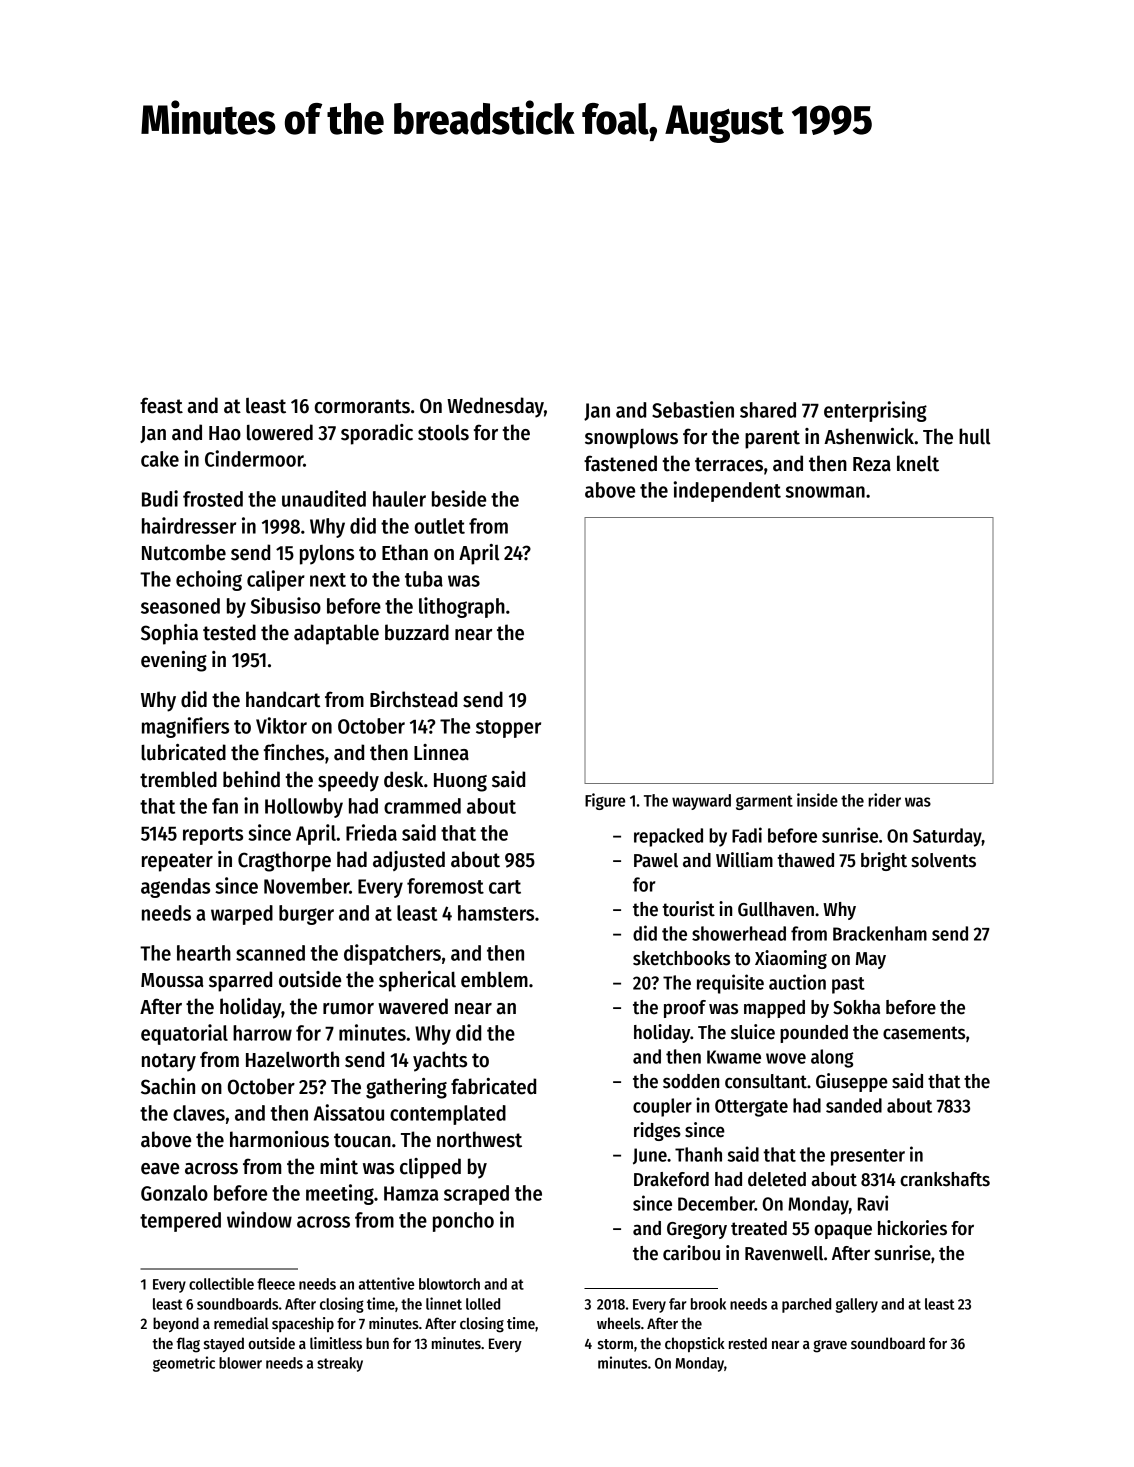 The image size is (1134, 1467). Describe the element at coordinates (409, 861) in the screenshot. I see `adjusted` at that location.
